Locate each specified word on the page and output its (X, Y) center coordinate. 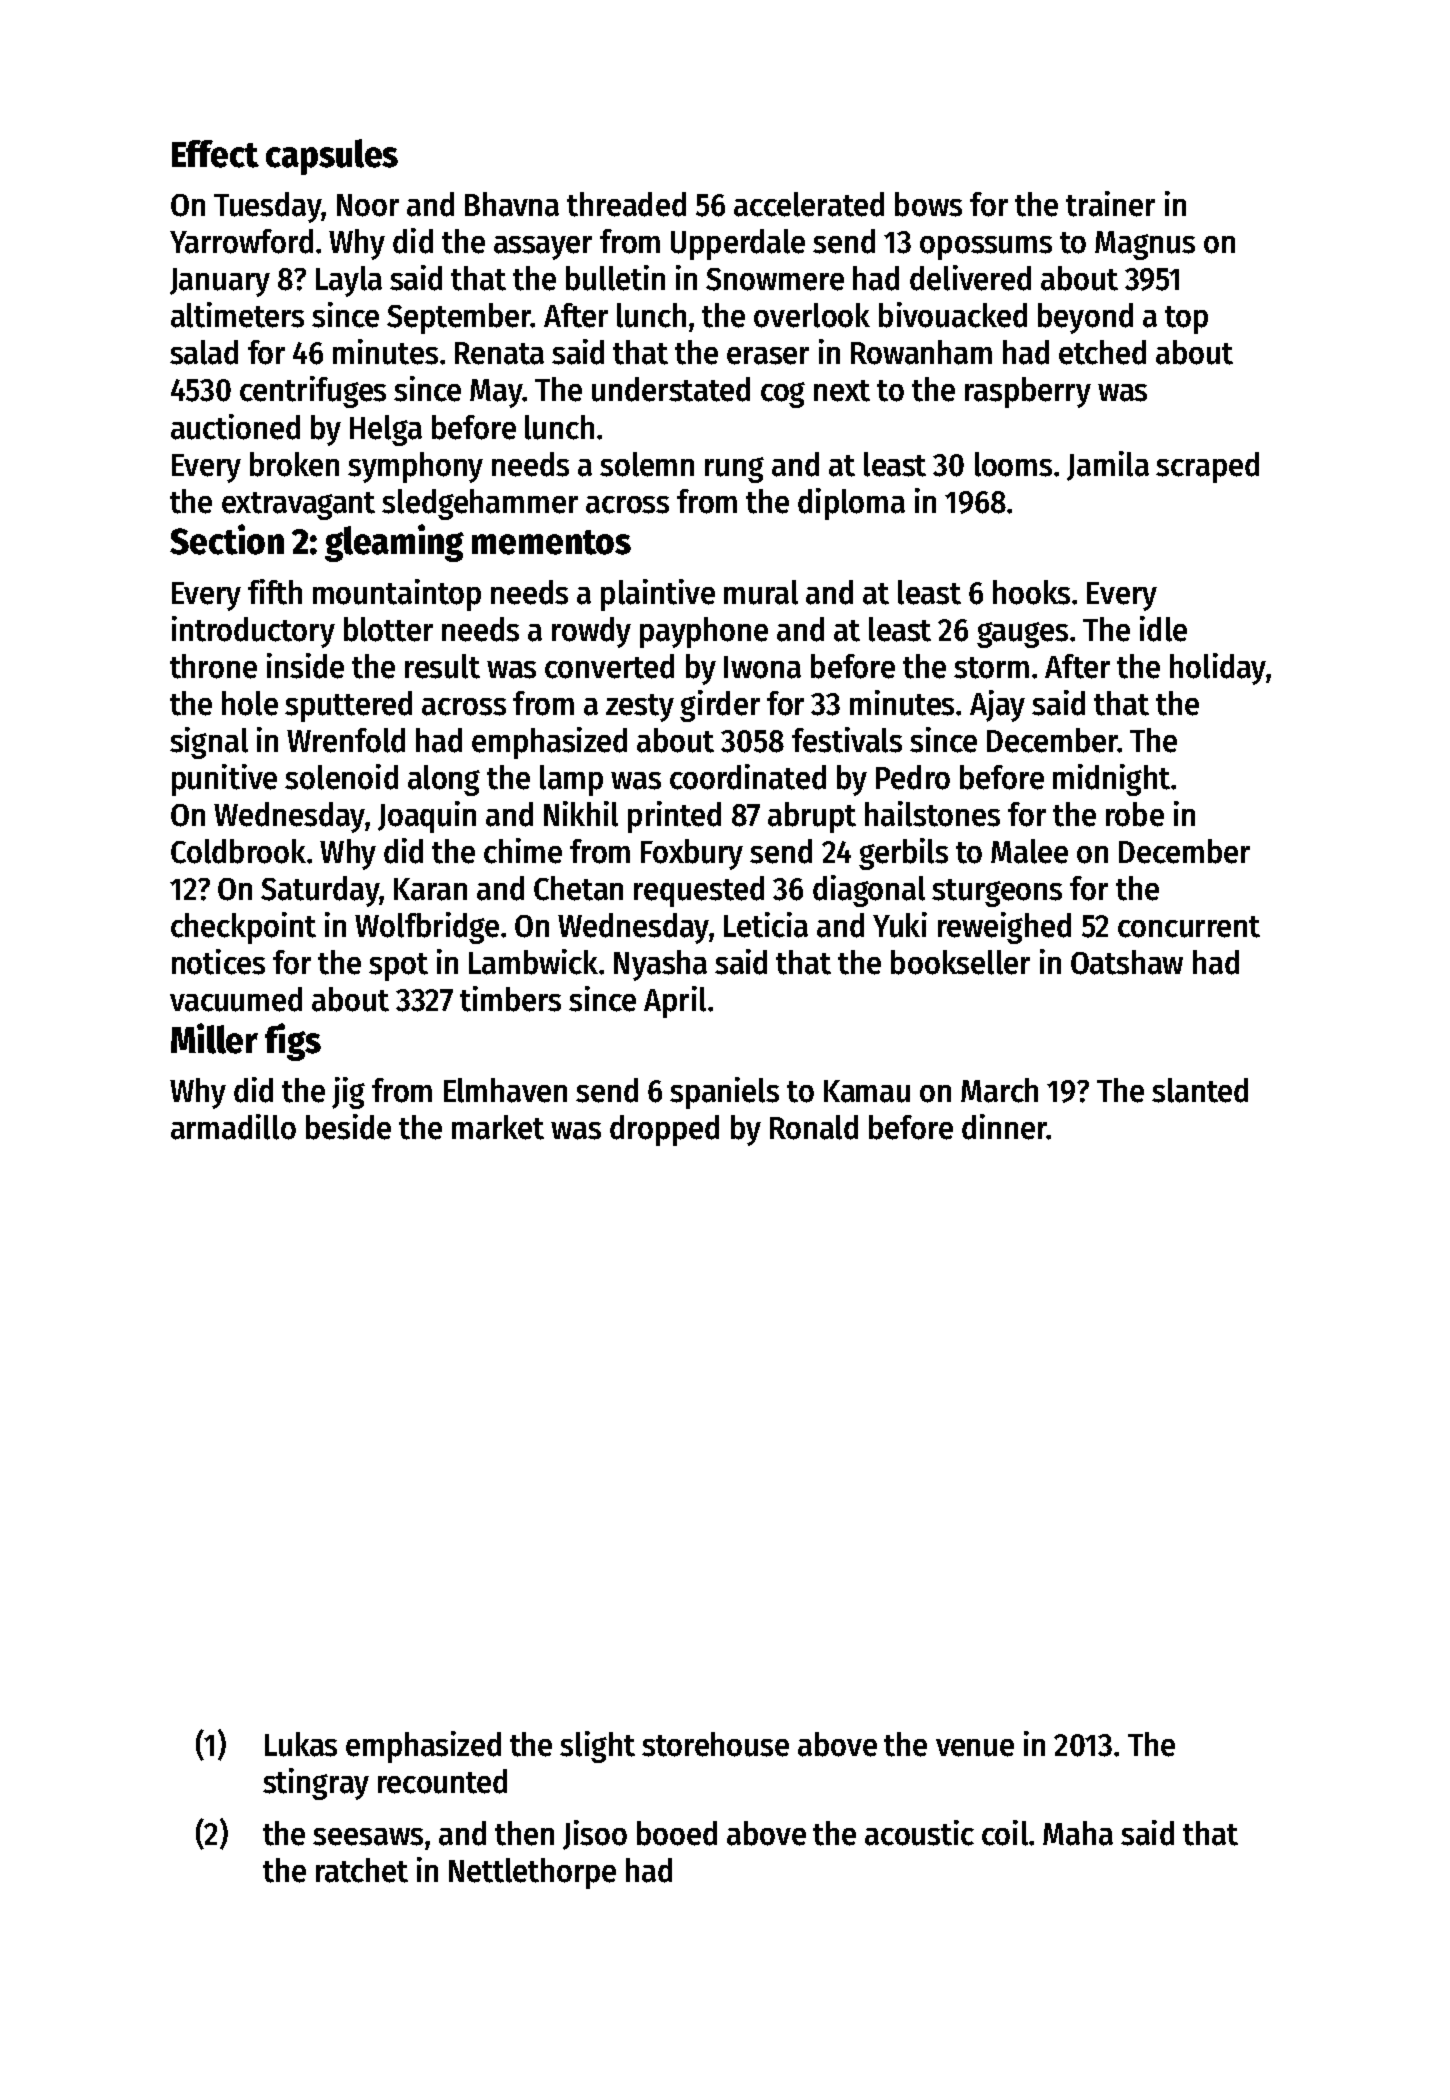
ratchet (362, 1870)
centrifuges (313, 392)
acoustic (919, 1833)
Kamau (867, 1091)
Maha (1078, 1833)
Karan (430, 889)
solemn (647, 464)
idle (1163, 629)
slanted (1200, 1090)
